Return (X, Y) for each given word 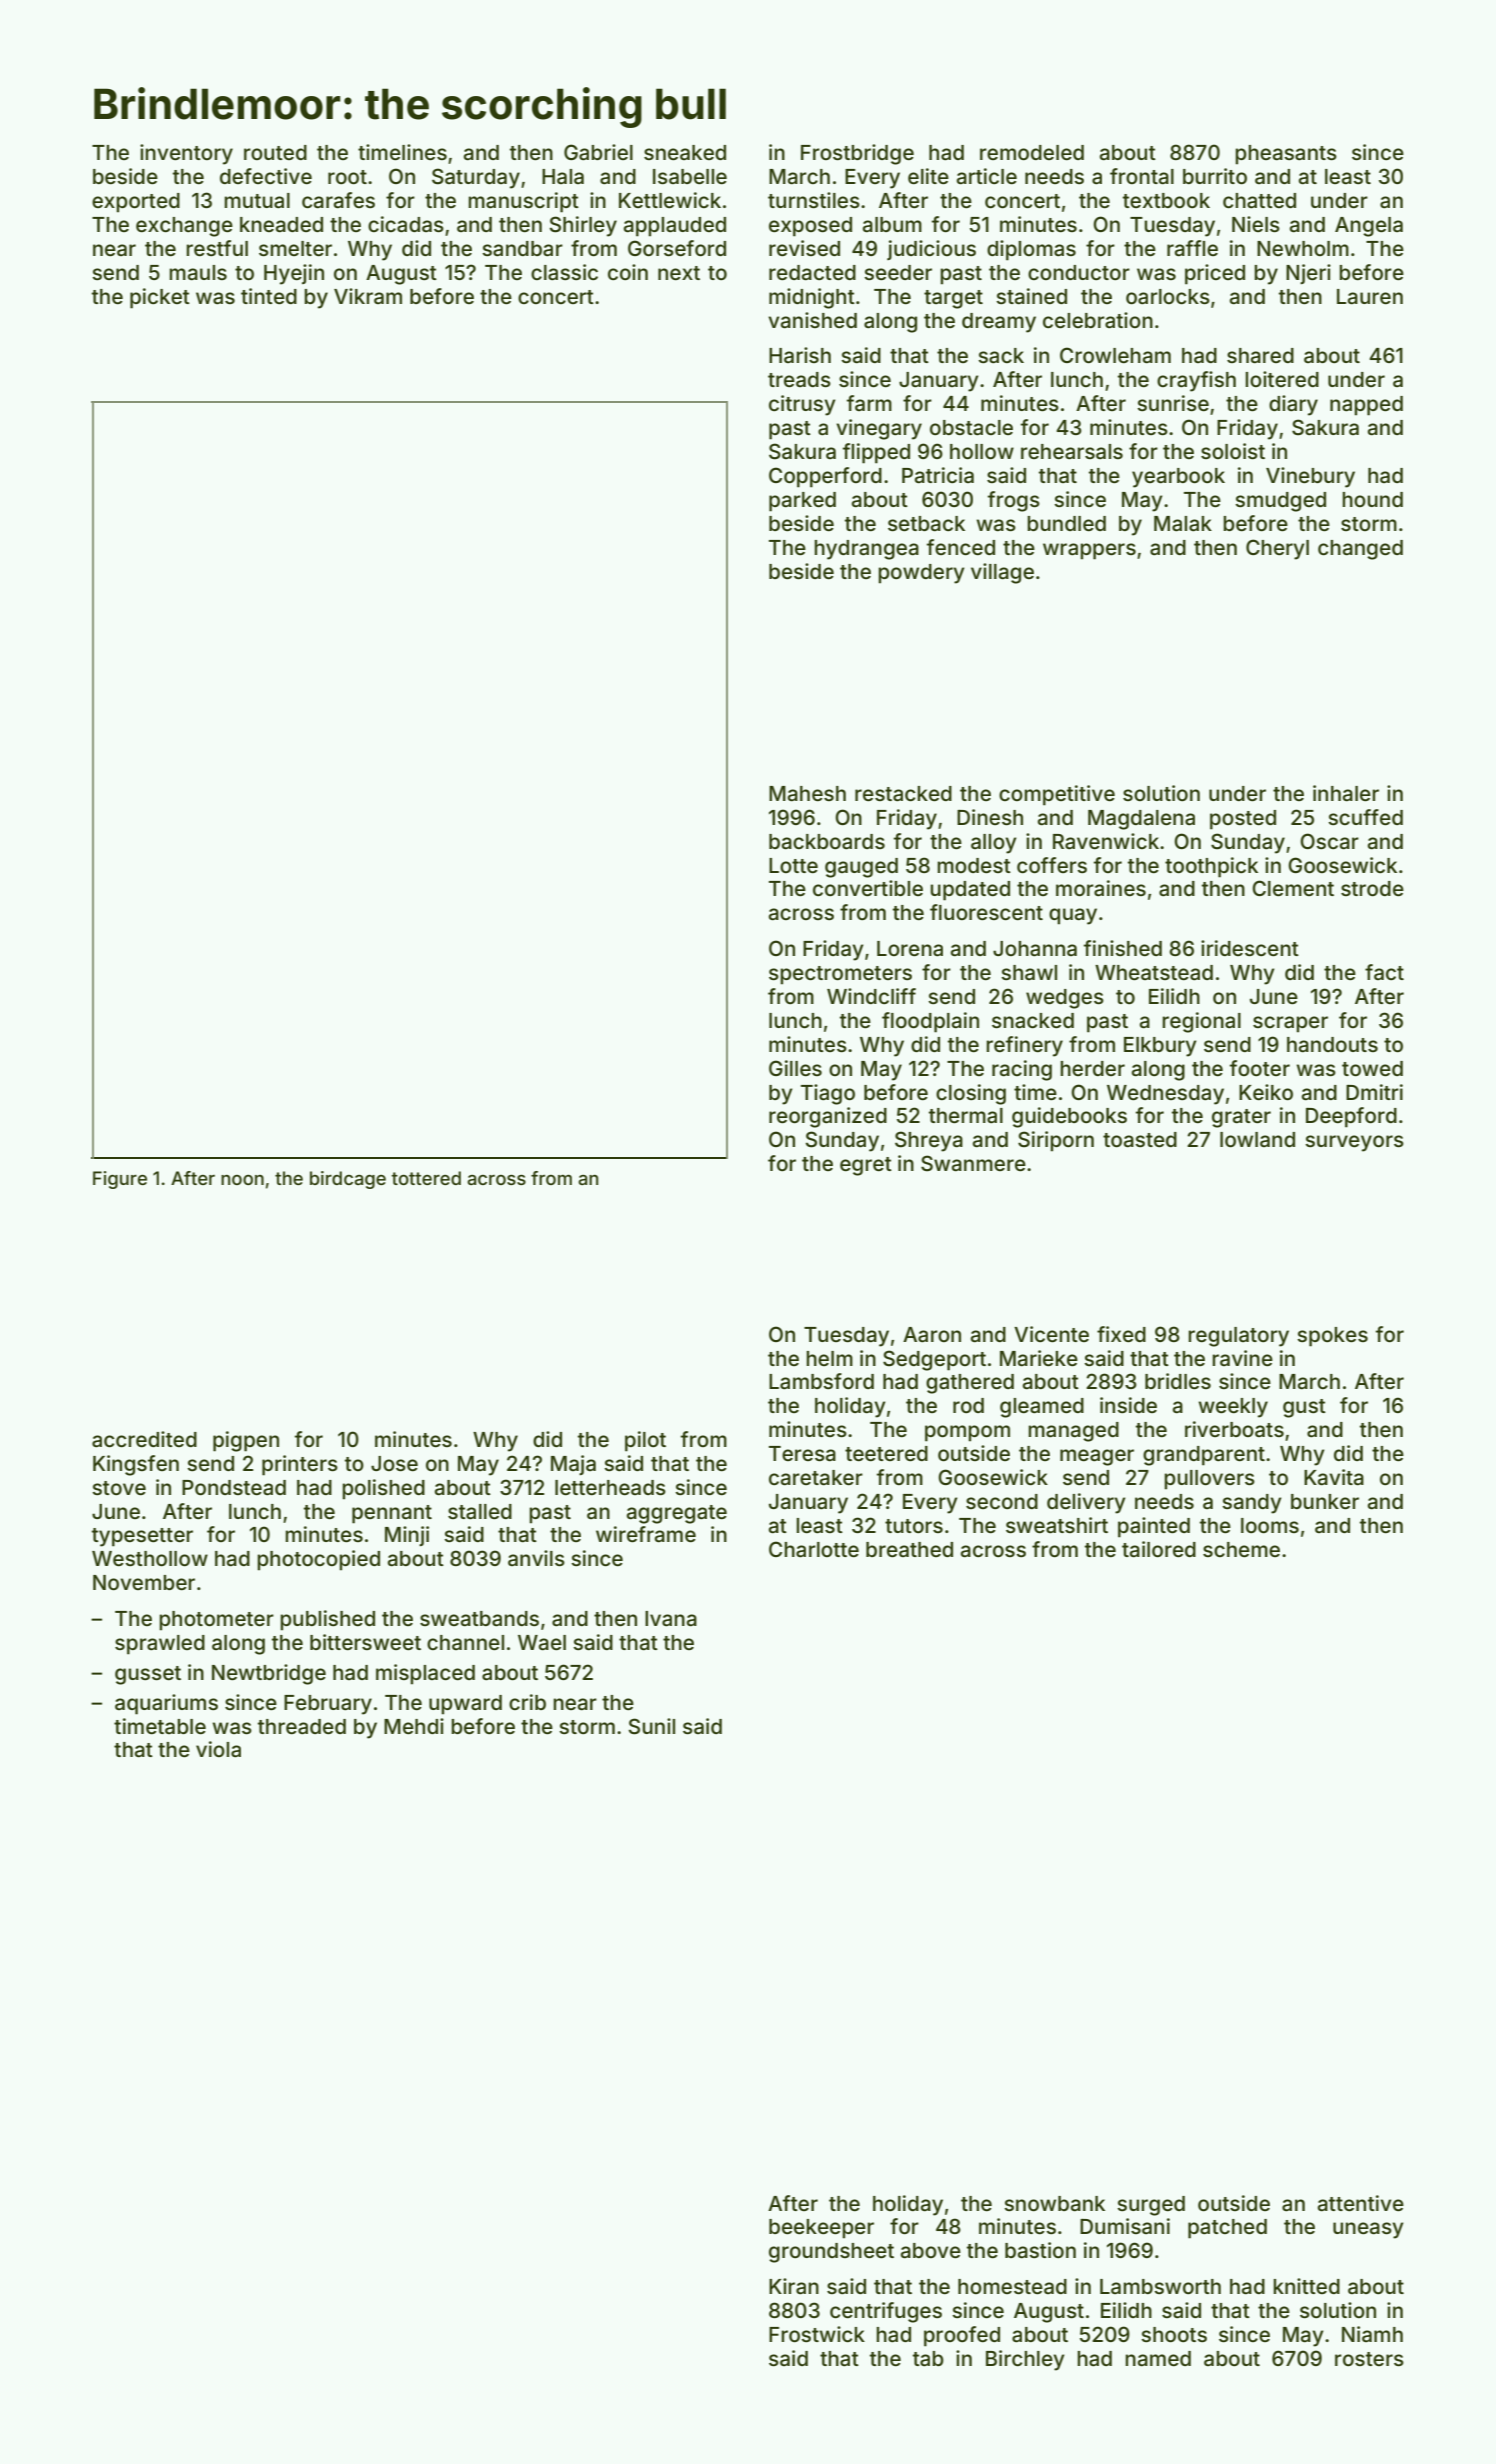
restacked (903, 794)
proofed (962, 2336)
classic (564, 272)
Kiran (794, 2286)
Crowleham (1115, 355)
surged (1151, 2206)
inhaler (1346, 793)
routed (275, 152)
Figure (120, 1180)
